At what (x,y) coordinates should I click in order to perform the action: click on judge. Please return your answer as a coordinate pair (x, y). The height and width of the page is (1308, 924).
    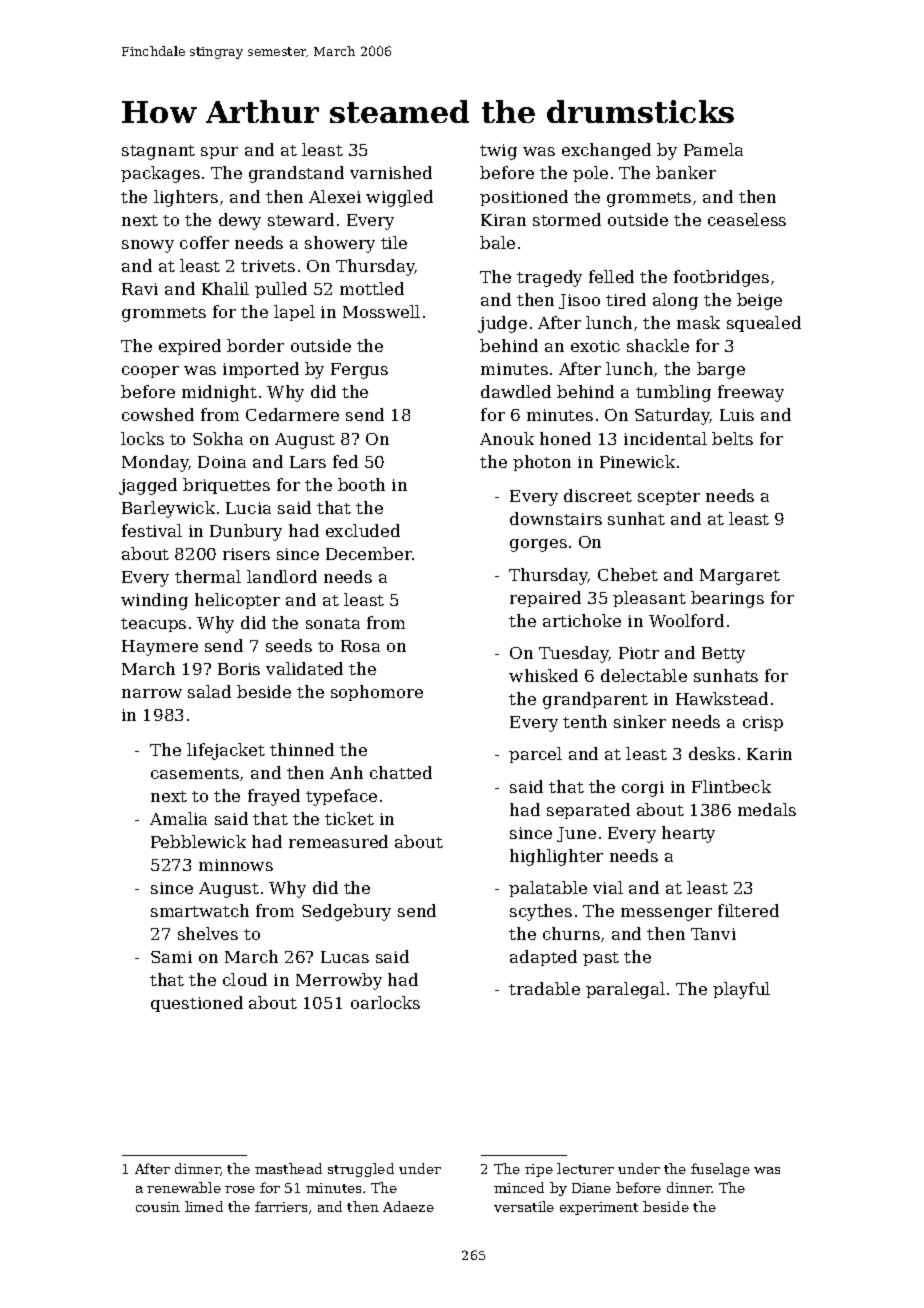
    Looking at the image, I should click on (502, 324).
